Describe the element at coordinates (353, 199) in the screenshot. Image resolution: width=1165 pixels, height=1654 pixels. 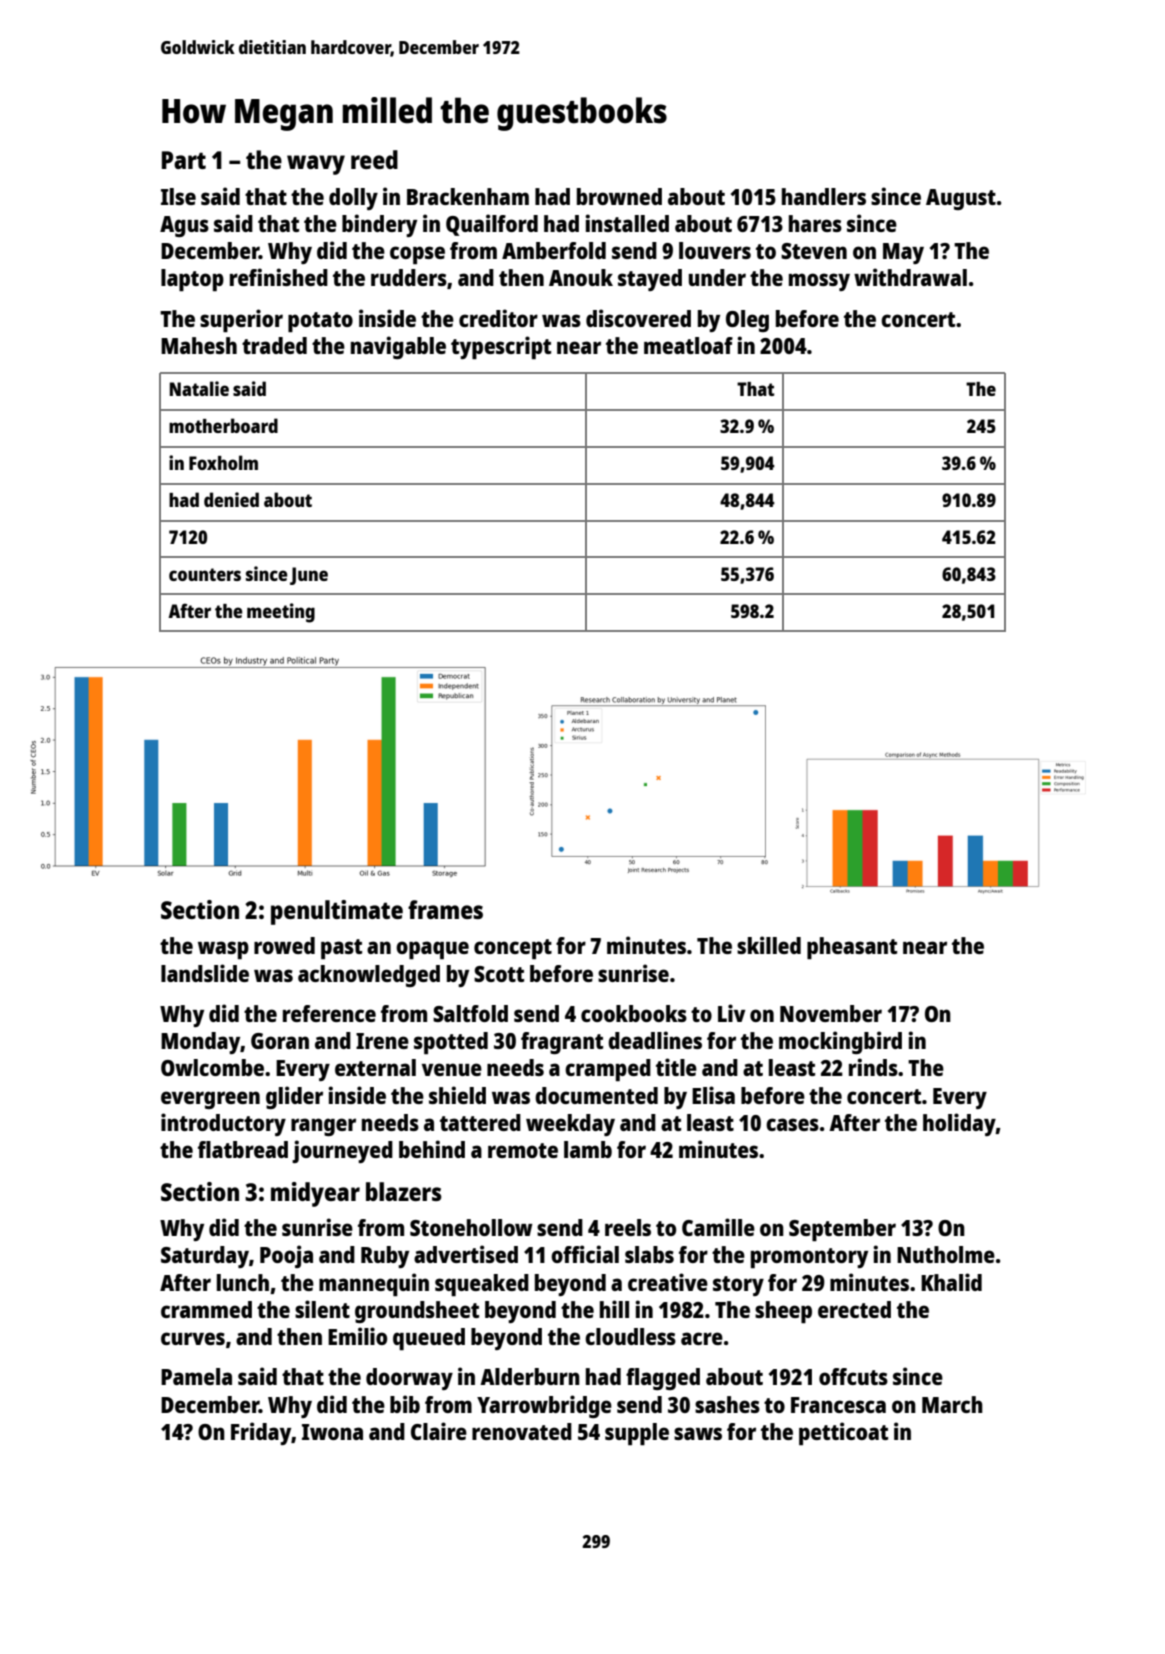
I see `dolly` at that location.
